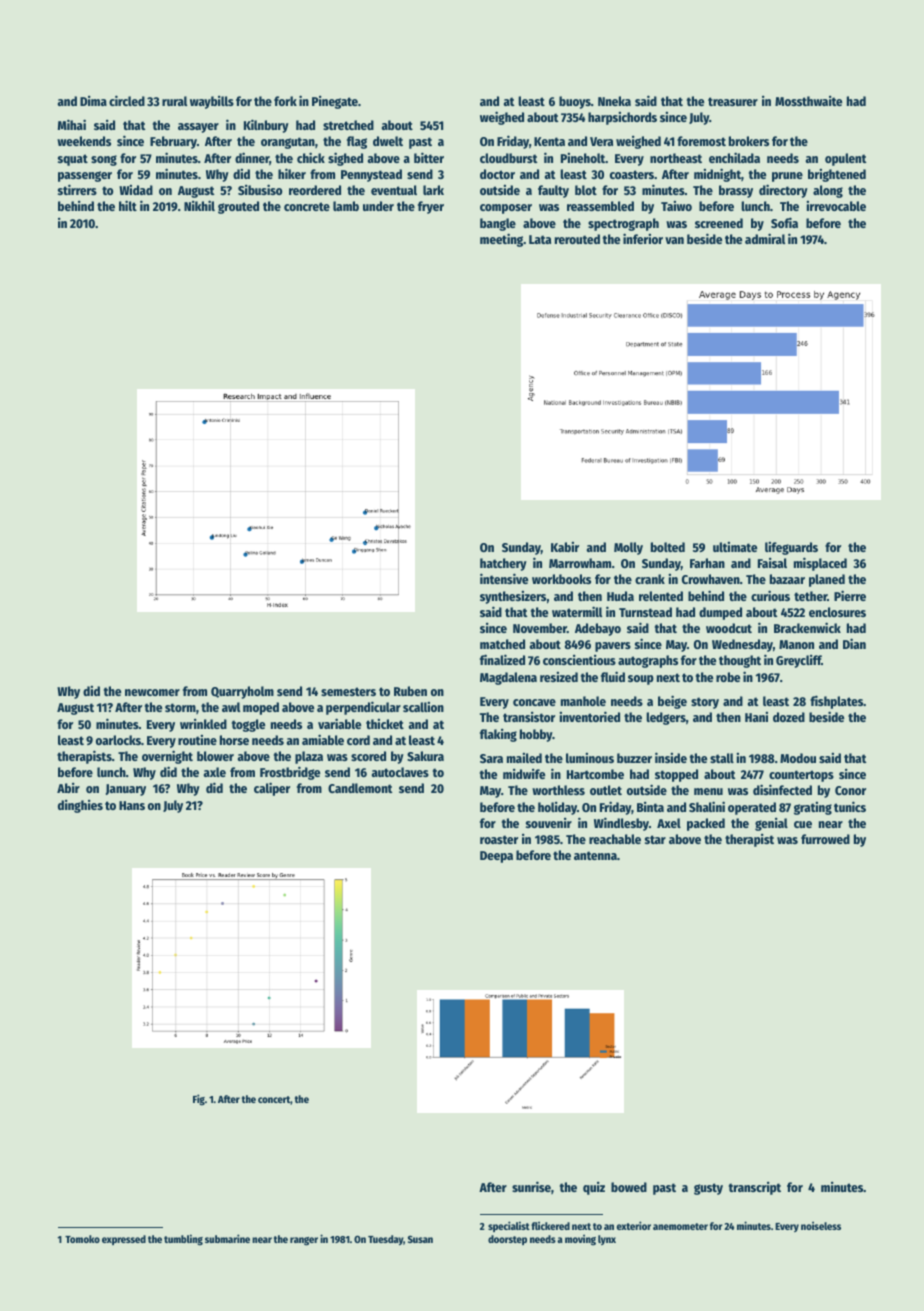 The width and height of the page is (924, 1311). What do you see at coordinates (496, 857) in the page?
I see `Deepa` at bounding box center [496, 857].
